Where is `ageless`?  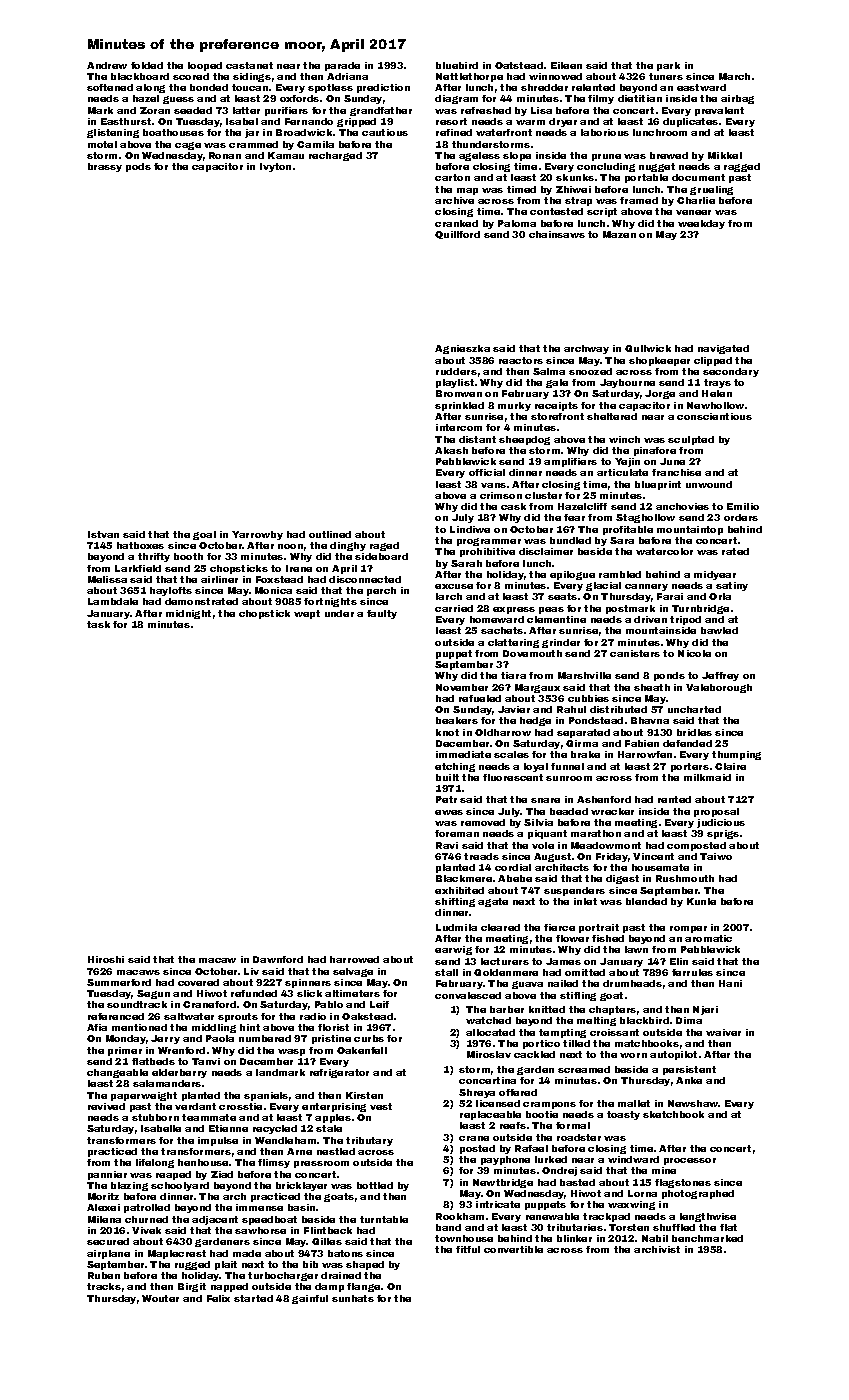
ageless is located at coordinates (479, 156).
